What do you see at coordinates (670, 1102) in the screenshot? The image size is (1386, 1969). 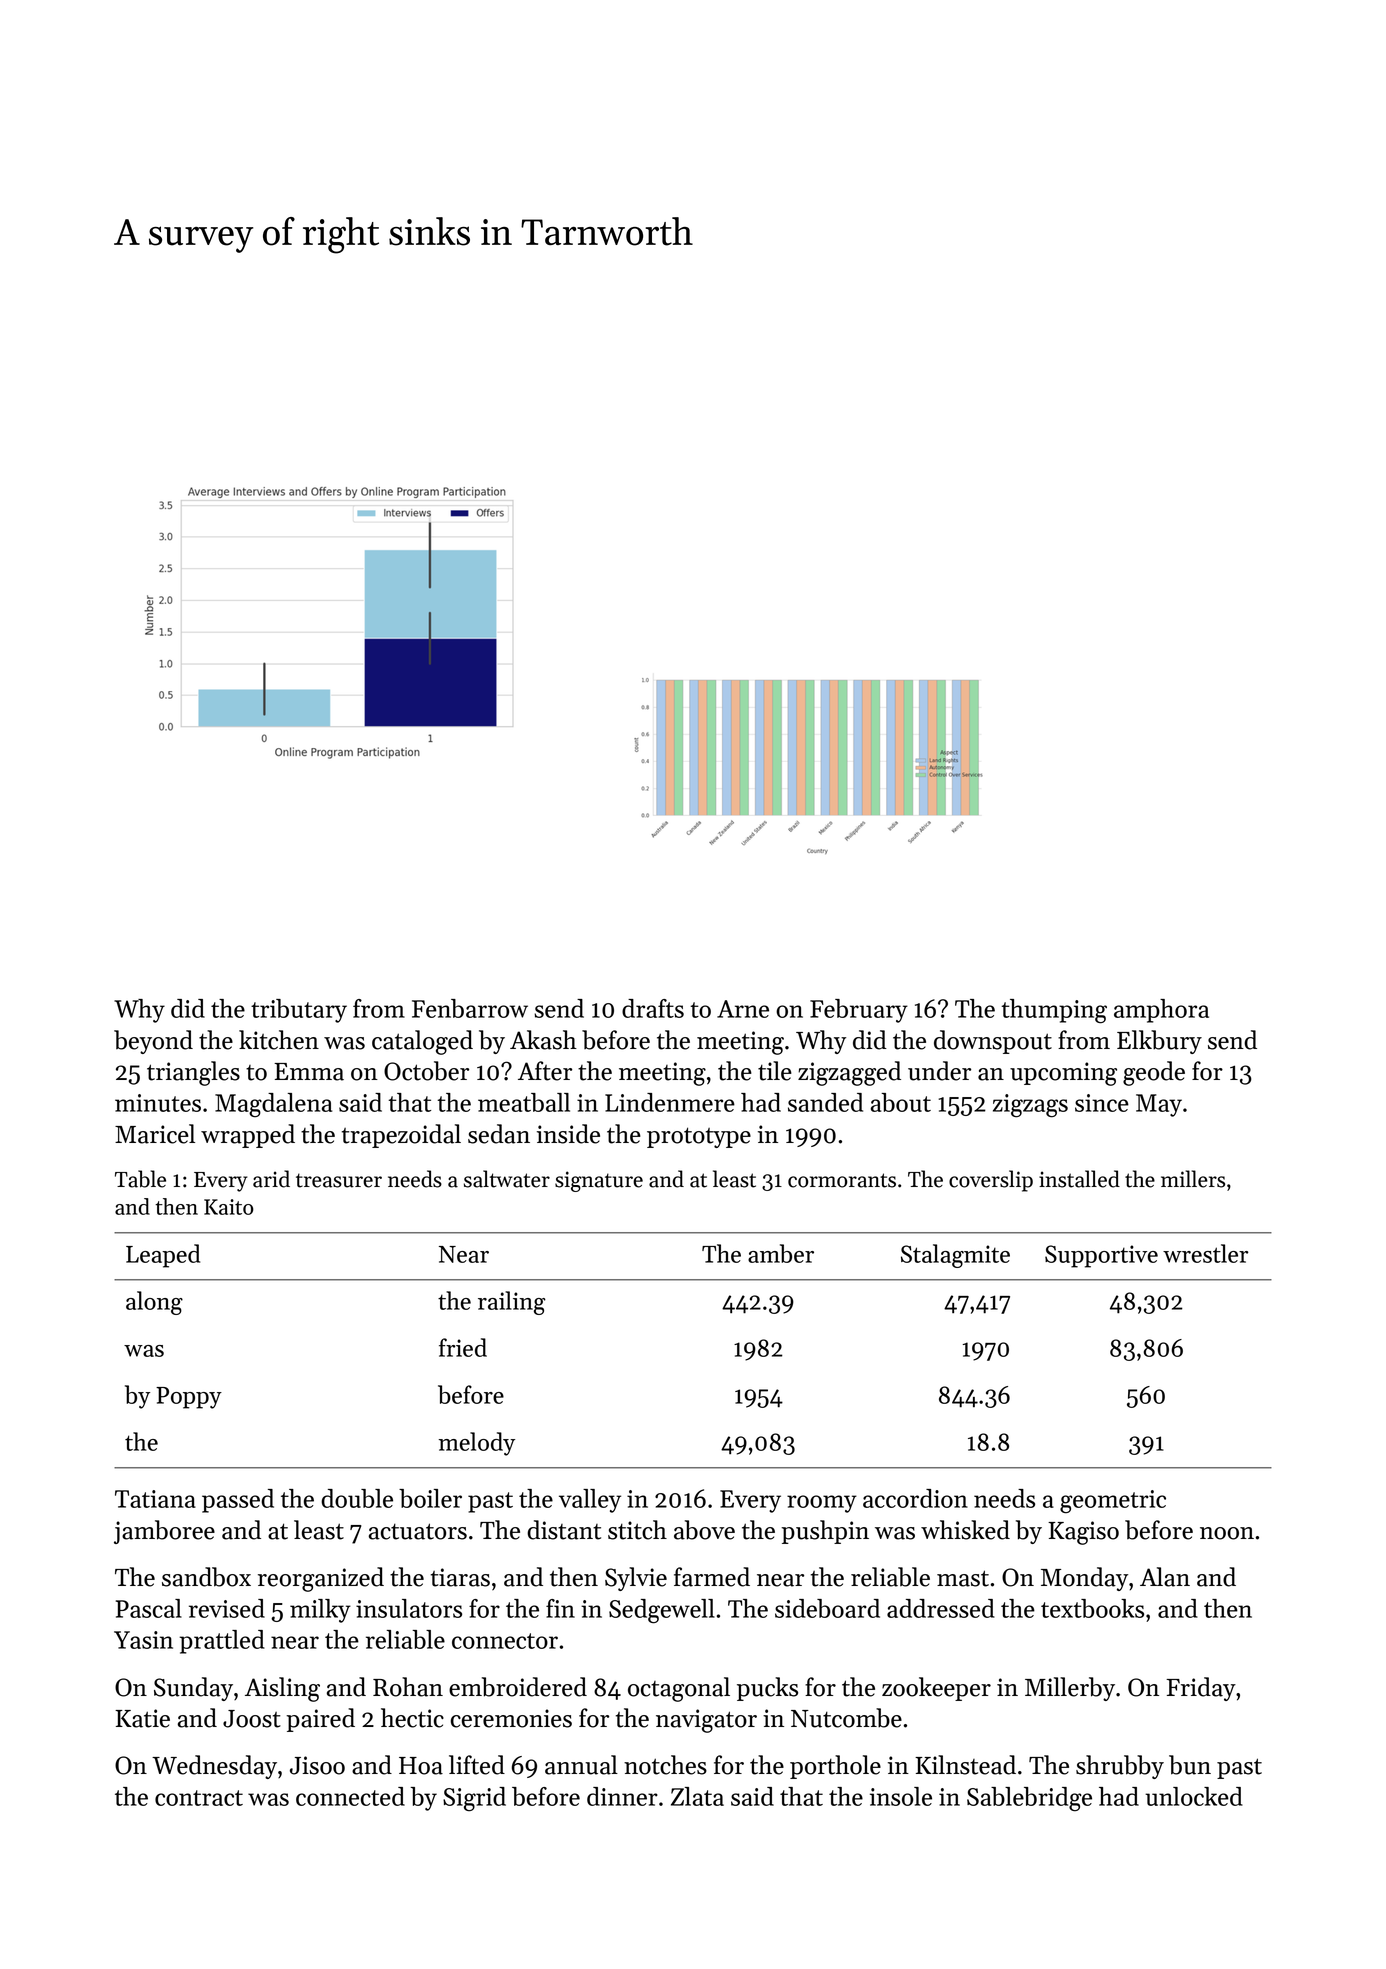 I see `Lindenmere` at bounding box center [670, 1102].
